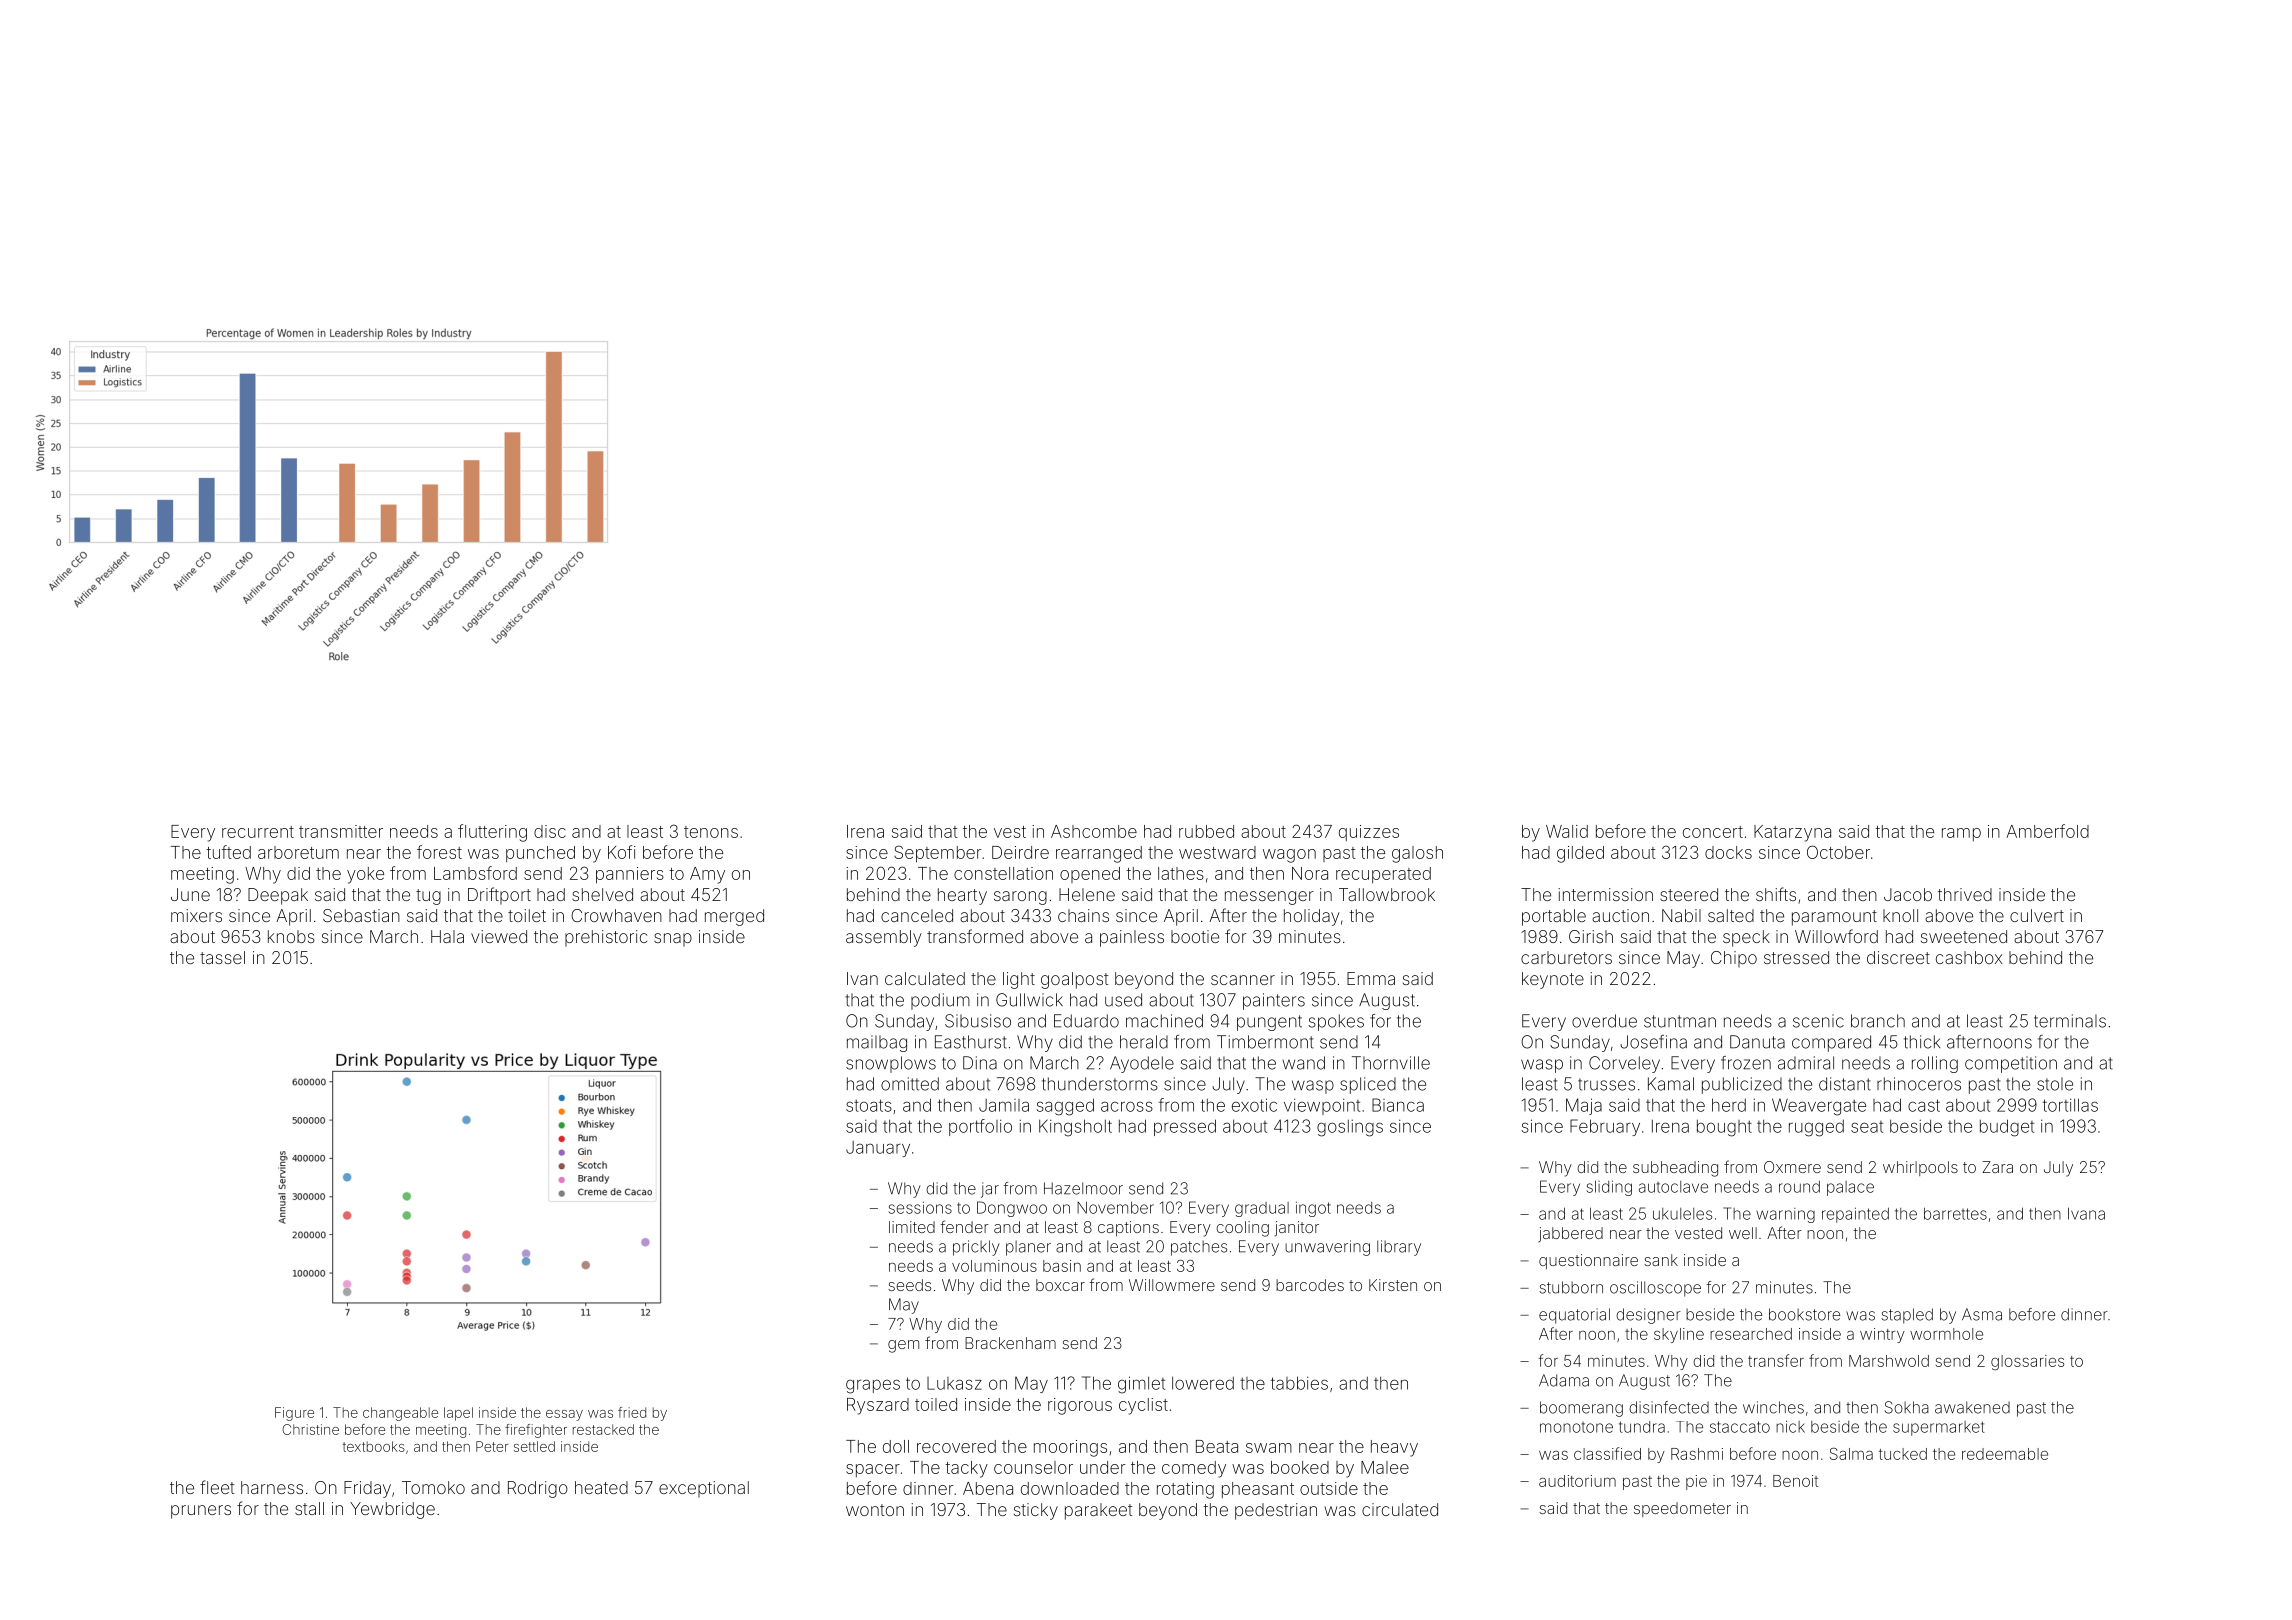  Describe the element at coordinates (1185, 1127) in the screenshot. I see `pressed` at that location.
